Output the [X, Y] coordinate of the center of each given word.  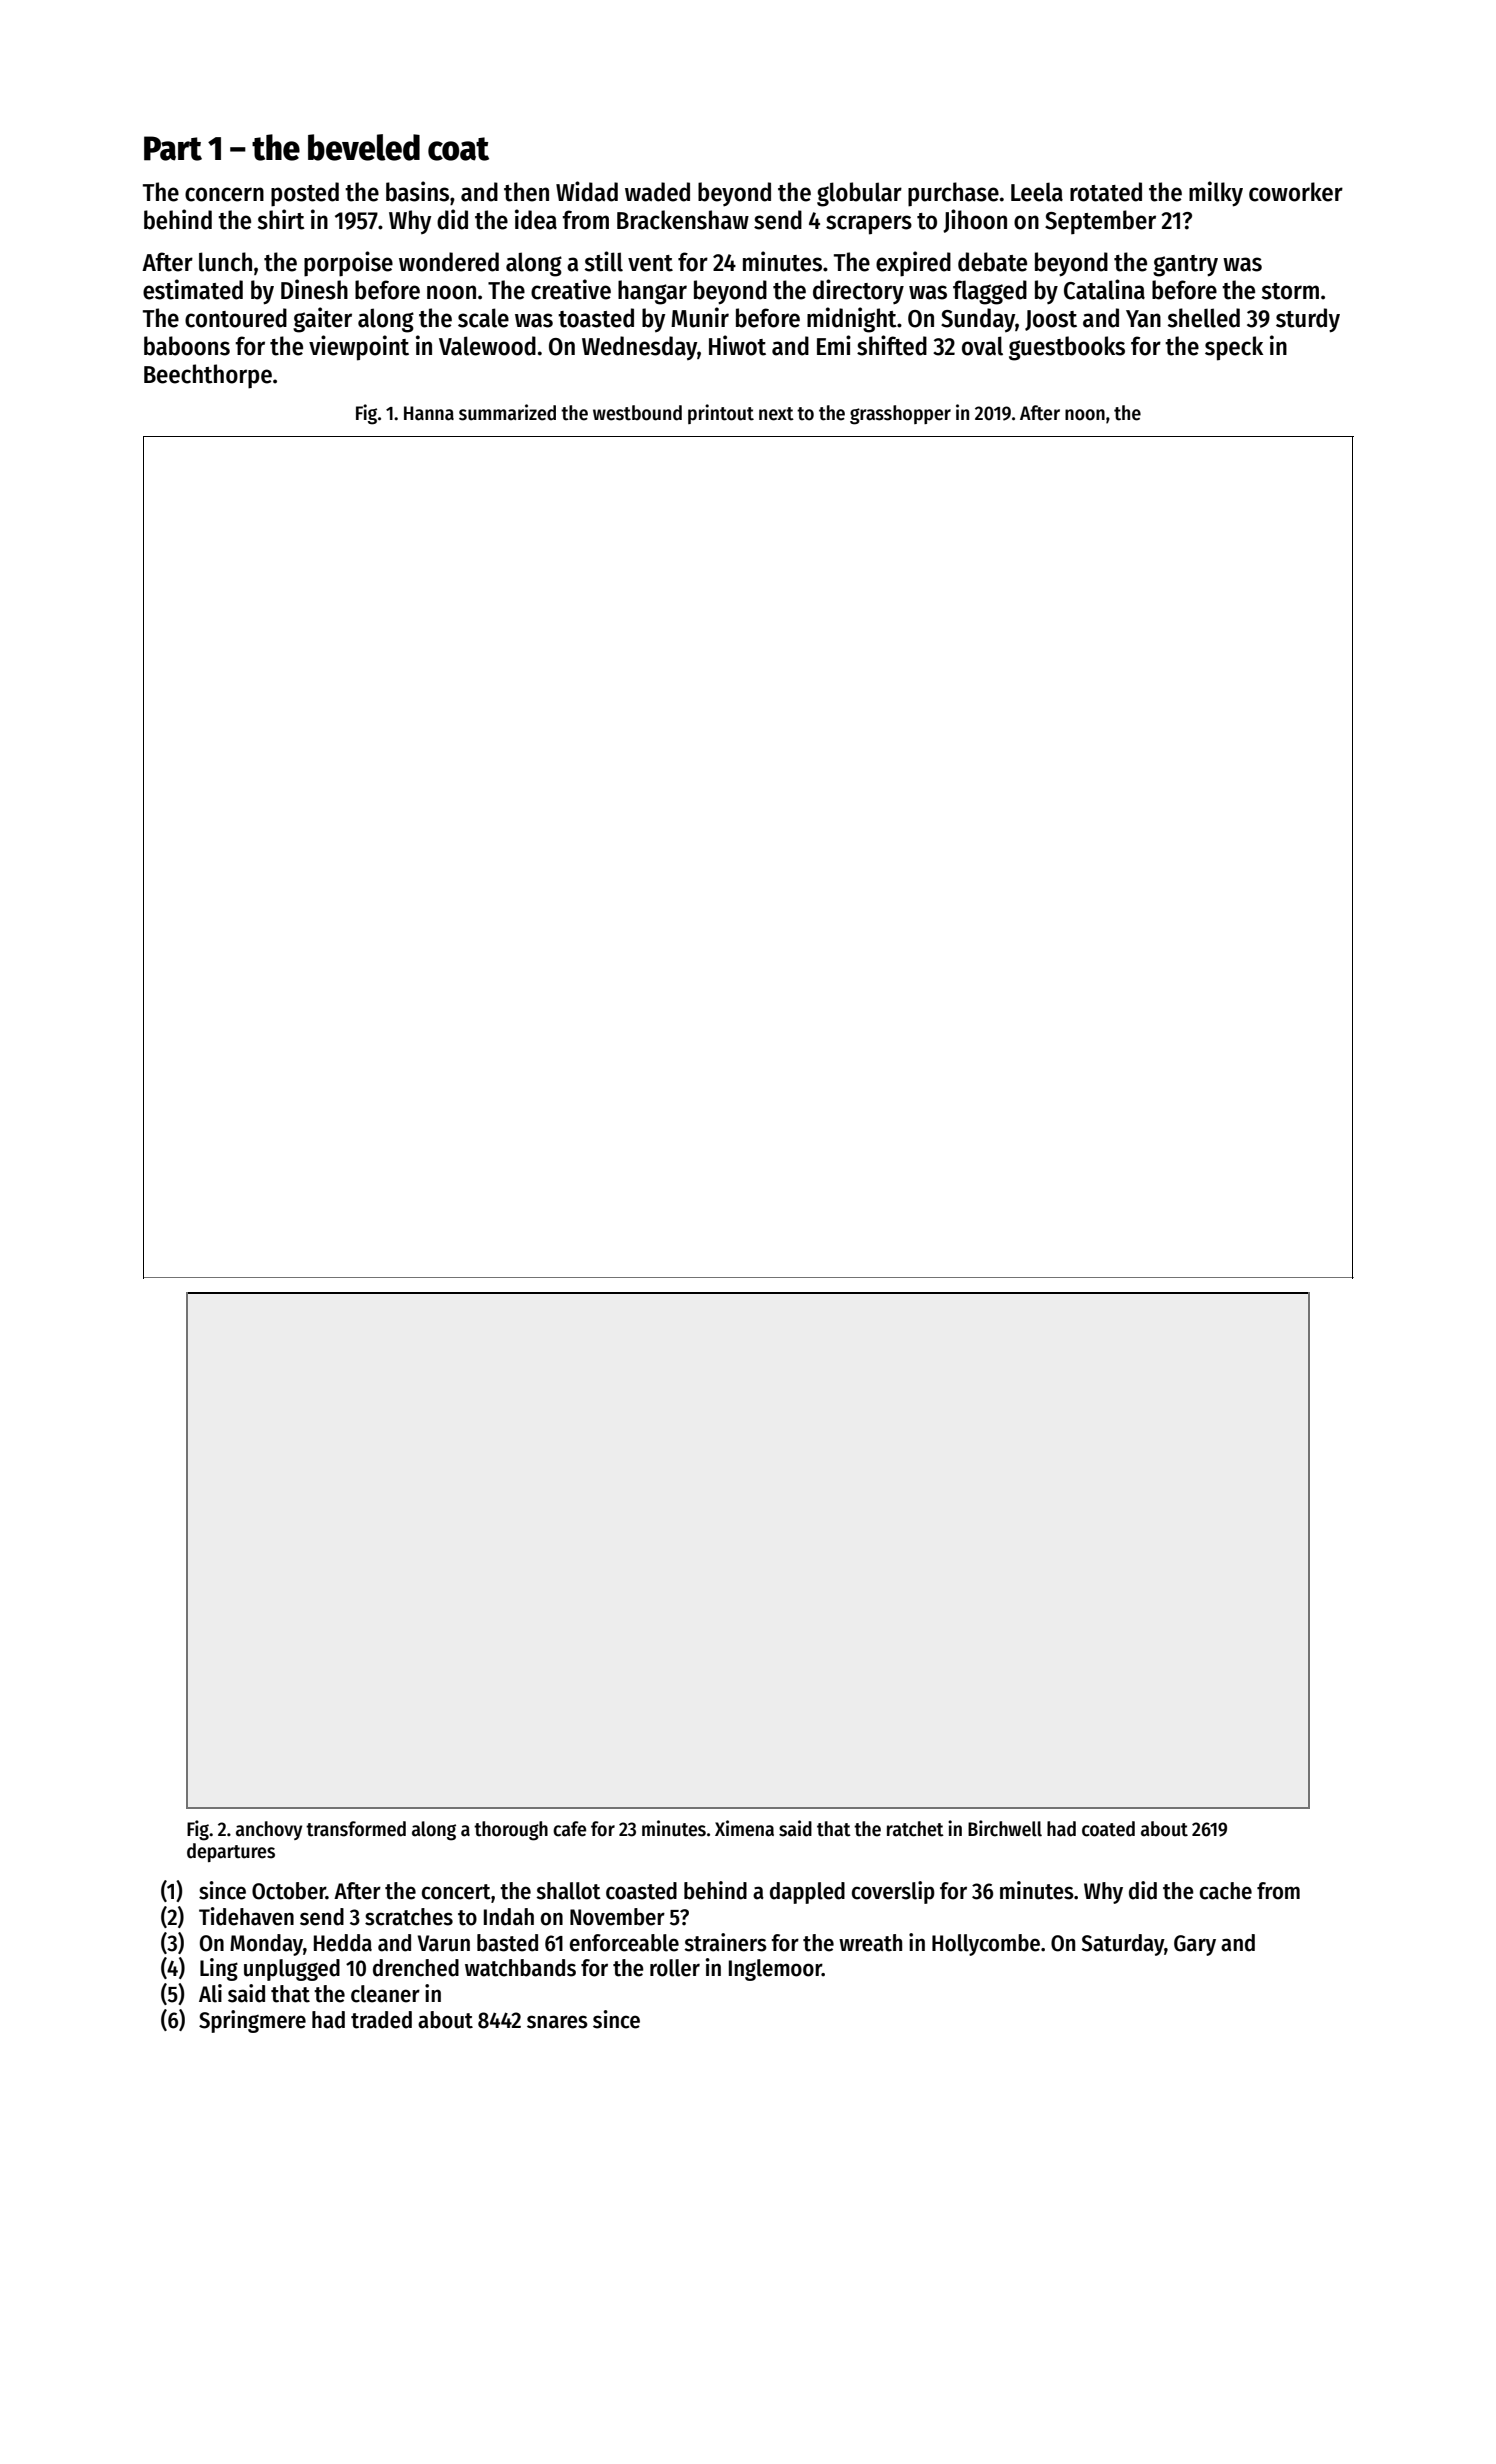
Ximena [744, 1828]
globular [859, 194]
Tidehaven [246, 1916]
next [776, 414]
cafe [569, 1829]
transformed [356, 1829]
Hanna [429, 413]
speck [1234, 348]
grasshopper [900, 415]
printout [721, 414]
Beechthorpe [208, 376]
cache [1226, 1891]
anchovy [269, 1830]
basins [417, 191]
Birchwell [1005, 1828]
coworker [1296, 192]
